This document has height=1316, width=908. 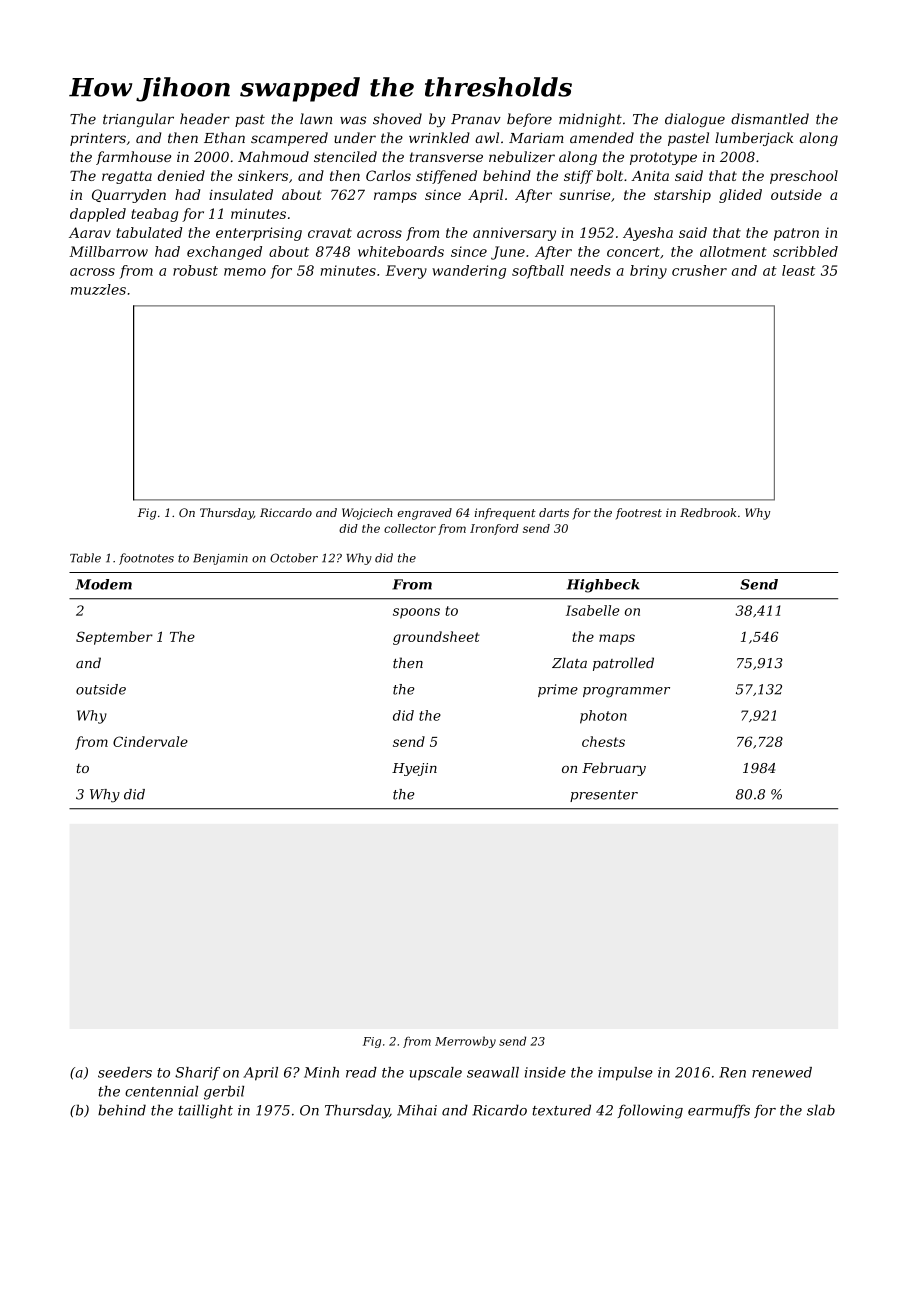 I want to click on maps, so click(x=617, y=639).
